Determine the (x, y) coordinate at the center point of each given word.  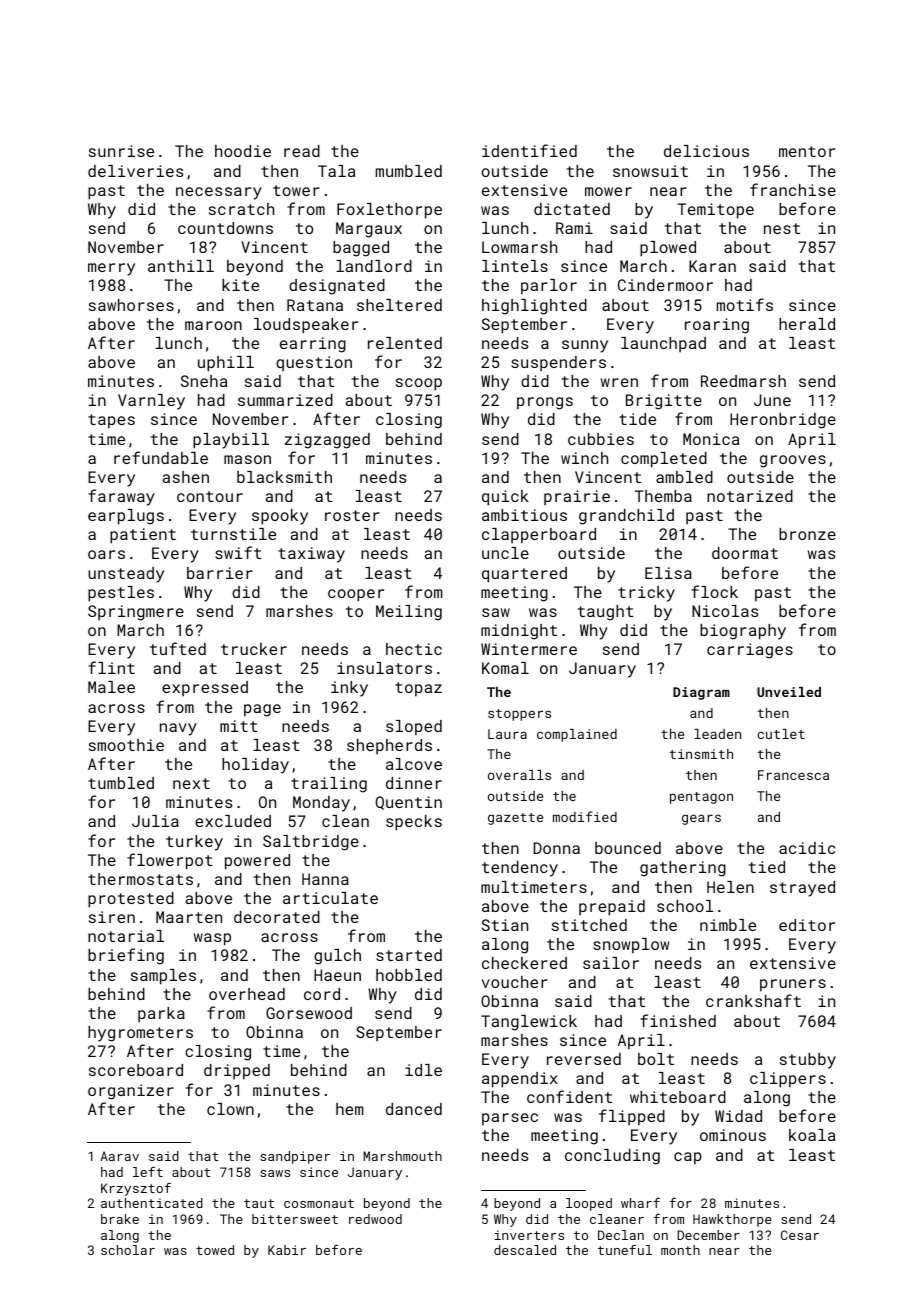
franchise (793, 189)
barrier (220, 573)
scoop (419, 384)
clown (230, 1109)
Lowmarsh (519, 247)
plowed (668, 249)
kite (240, 285)
